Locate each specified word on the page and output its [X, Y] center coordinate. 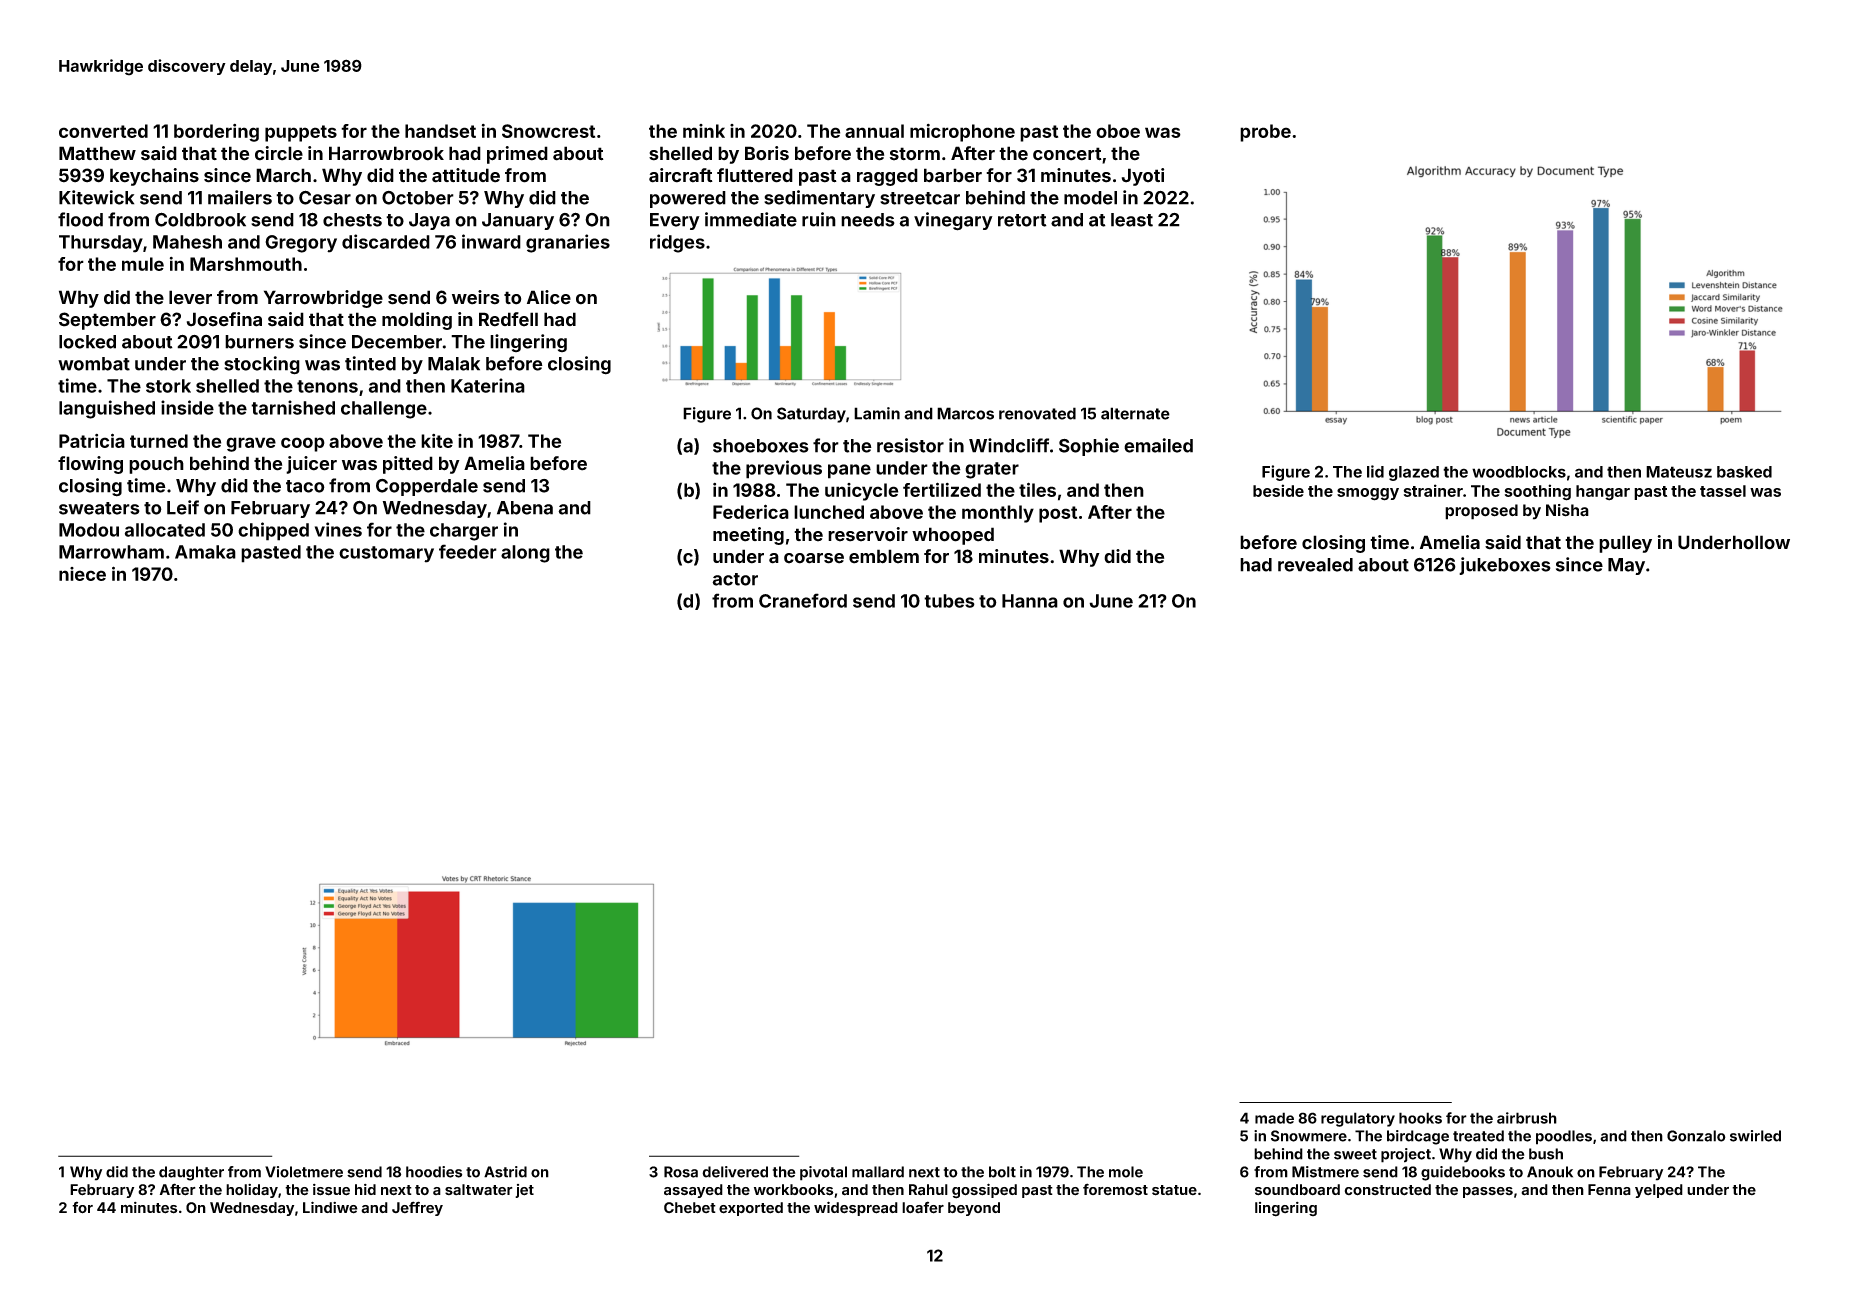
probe [1265, 133]
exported [751, 1209]
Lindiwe [330, 1207]
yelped [1659, 1191]
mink [704, 131]
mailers [240, 197]
